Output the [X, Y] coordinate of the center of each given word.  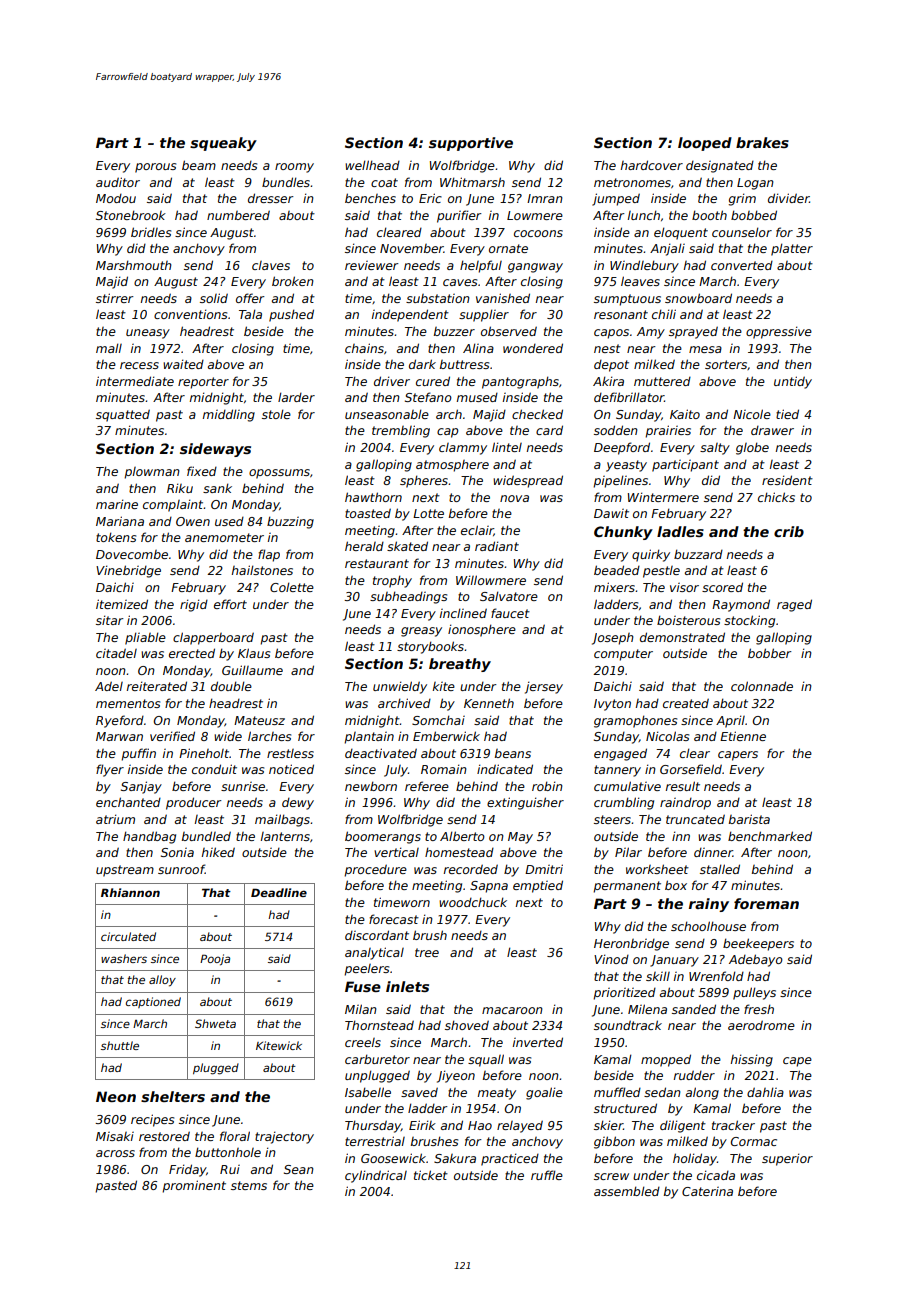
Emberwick [446, 736]
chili [664, 314]
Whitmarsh [472, 182]
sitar [110, 620]
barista [749, 819]
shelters [173, 1096]
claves [271, 265]
